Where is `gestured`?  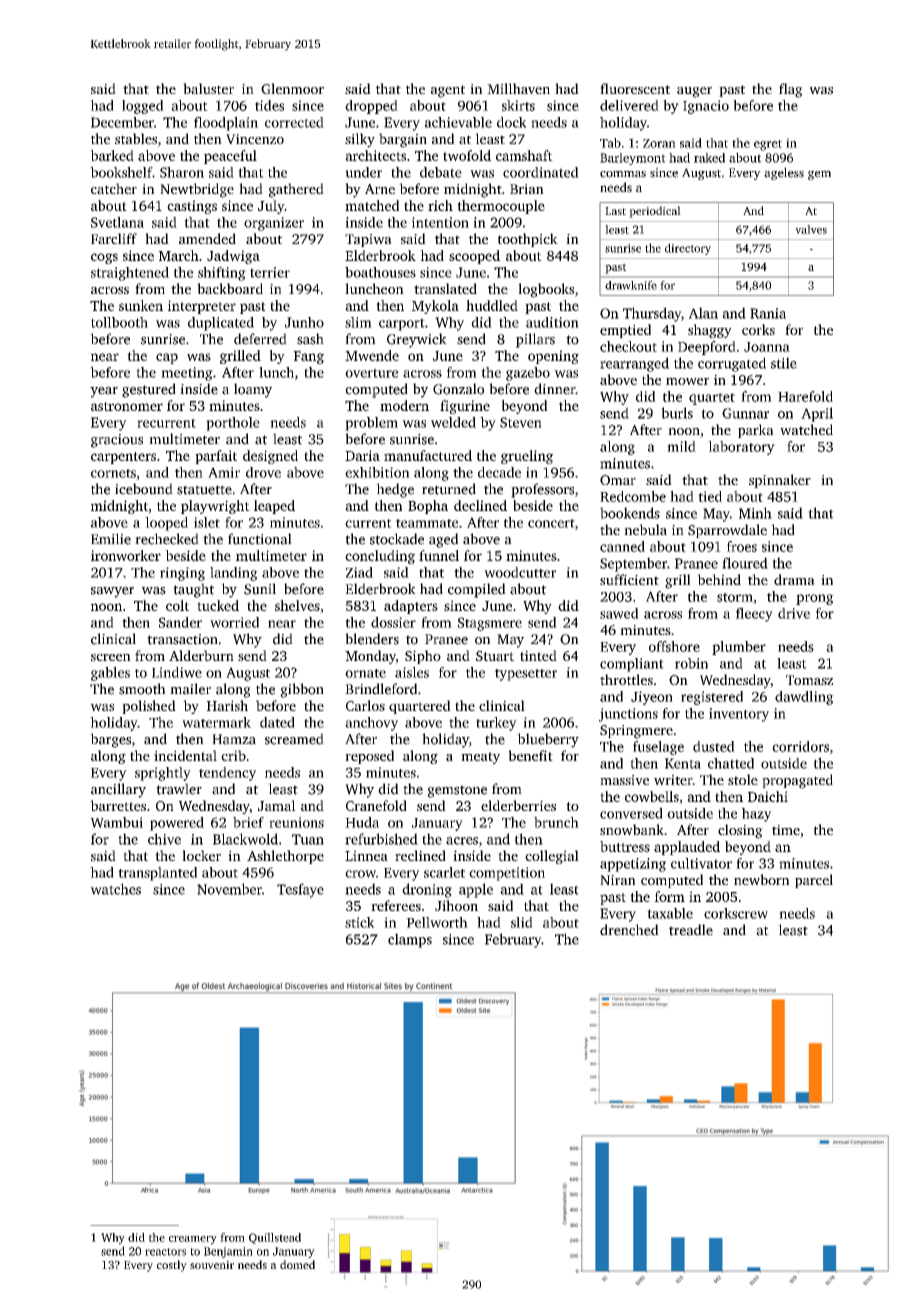 gestured is located at coordinates (149, 390).
